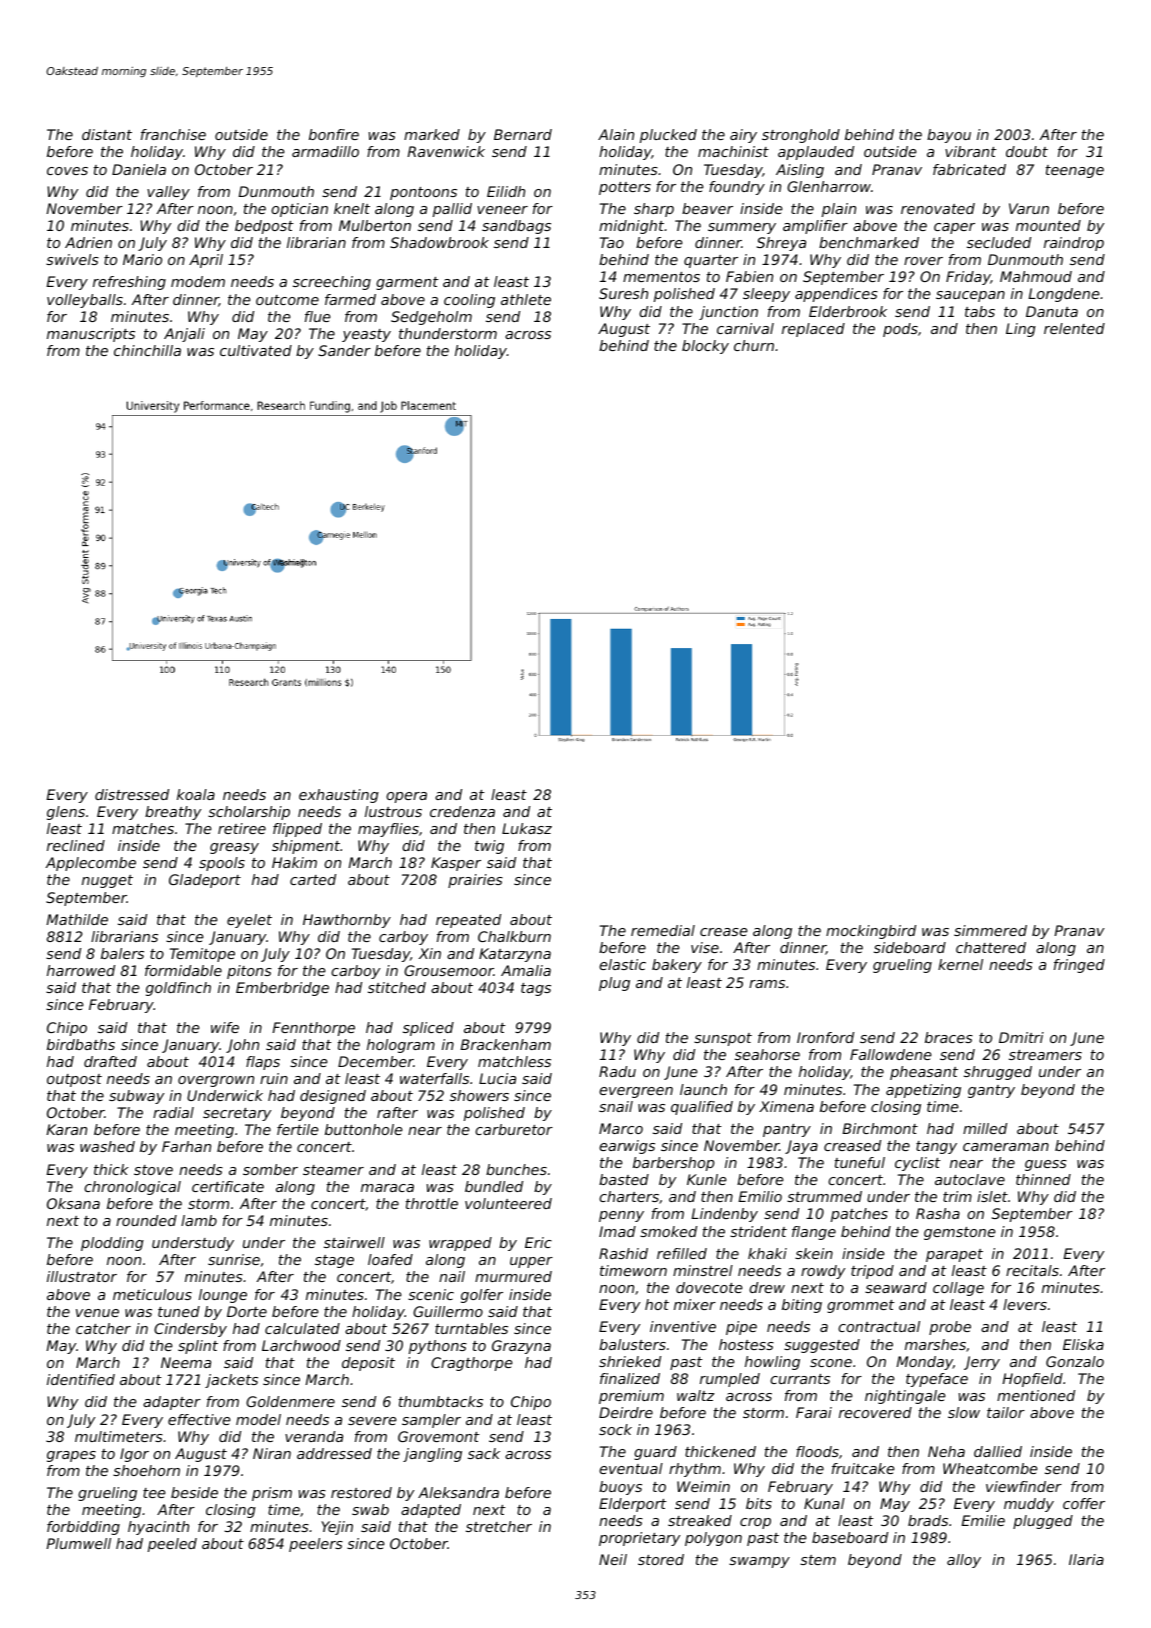 This screenshot has width=1151, height=1628. What do you see at coordinates (536, 989) in the screenshot?
I see `tags` at bounding box center [536, 989].
